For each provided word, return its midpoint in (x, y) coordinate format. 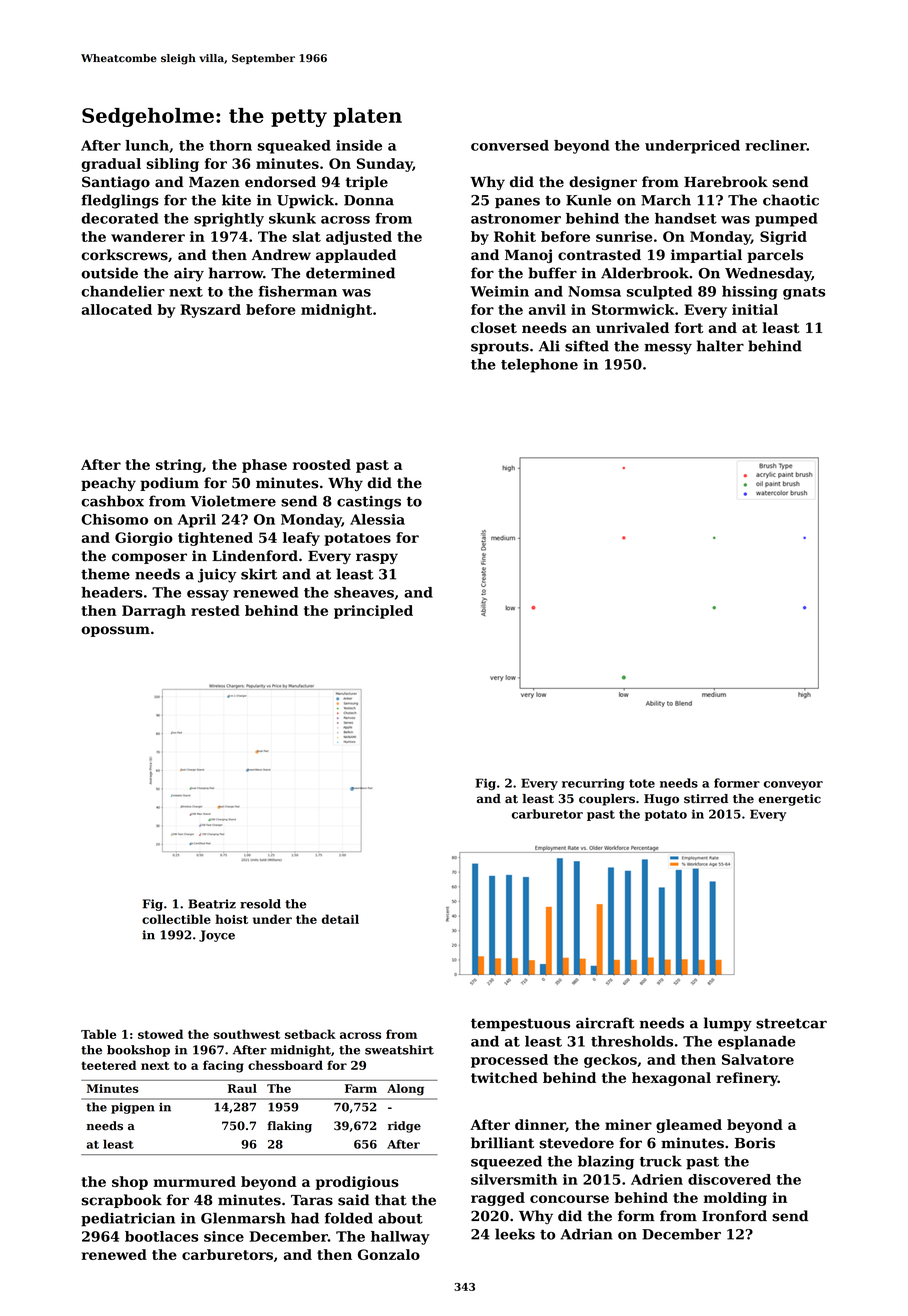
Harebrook (726, 182)
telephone (539, 366)
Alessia (377, 519)
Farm (361, 1088)
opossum (115, 631)
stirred (706, 799)
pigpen (133, 1108)
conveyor (793, 785)
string (179, 466)
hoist (231, 919)
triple (367, 183)
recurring (593, 784)
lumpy (728, 1024)
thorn (230, 145)
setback (310, 1034)
